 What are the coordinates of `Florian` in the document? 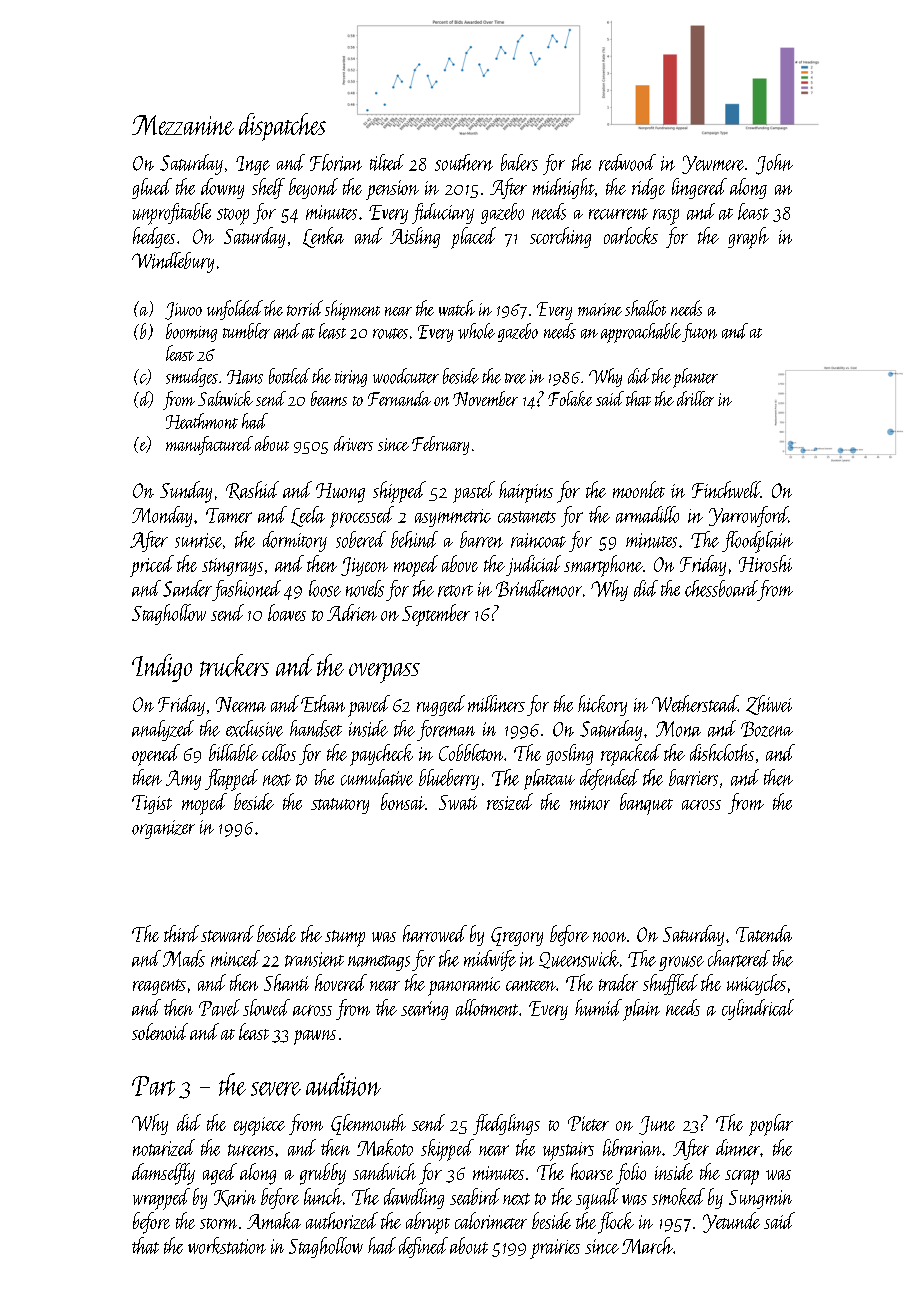 It's located at (336, 162).
